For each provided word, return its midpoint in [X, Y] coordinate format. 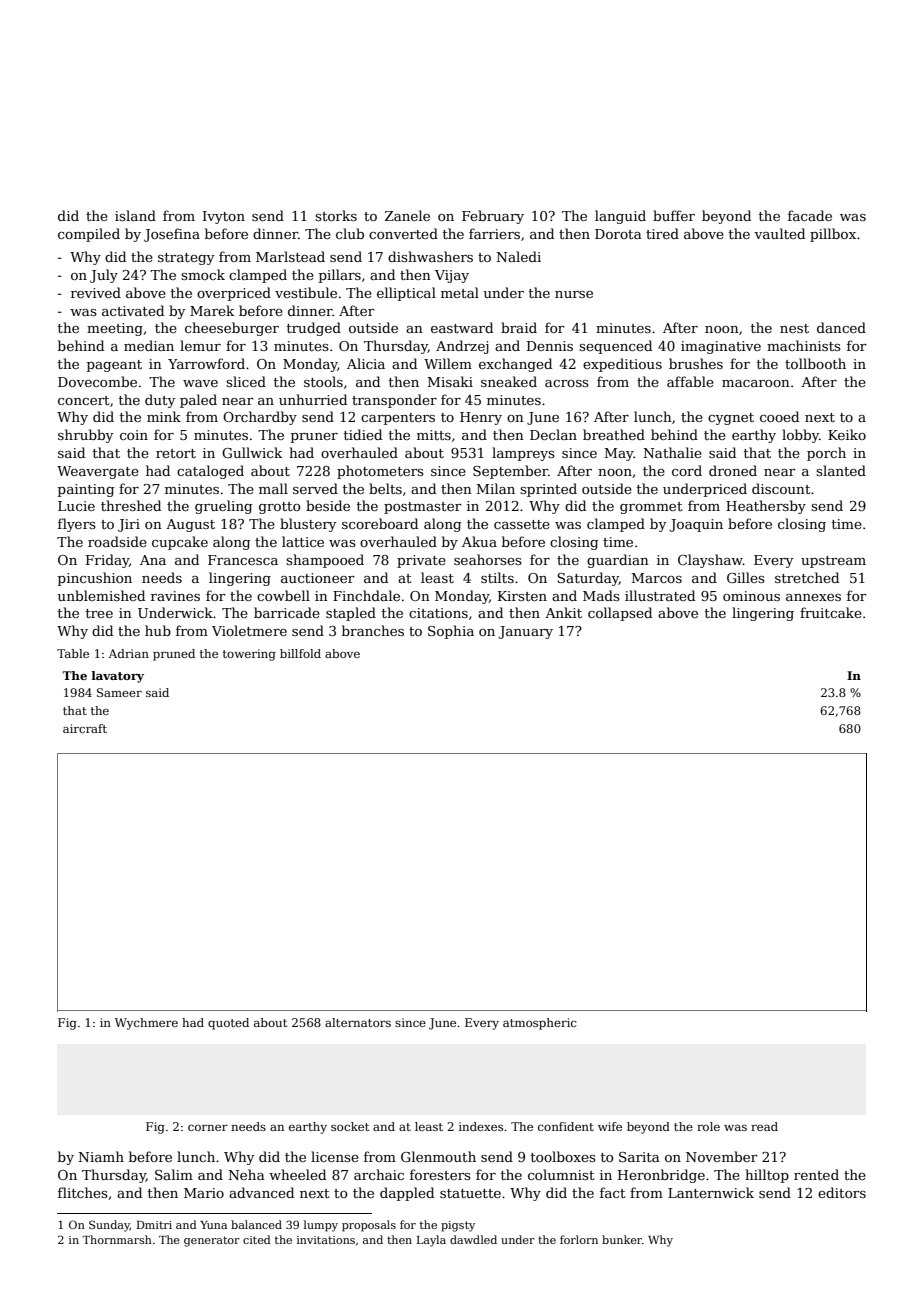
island [135, 215]
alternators [358, 1022]
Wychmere [146, 1024]
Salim [174, 1174]
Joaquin [696, 525]
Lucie [76, 506]
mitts [434, 435]
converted [403, 233]
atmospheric [540, 1024]
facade [810, 215]
